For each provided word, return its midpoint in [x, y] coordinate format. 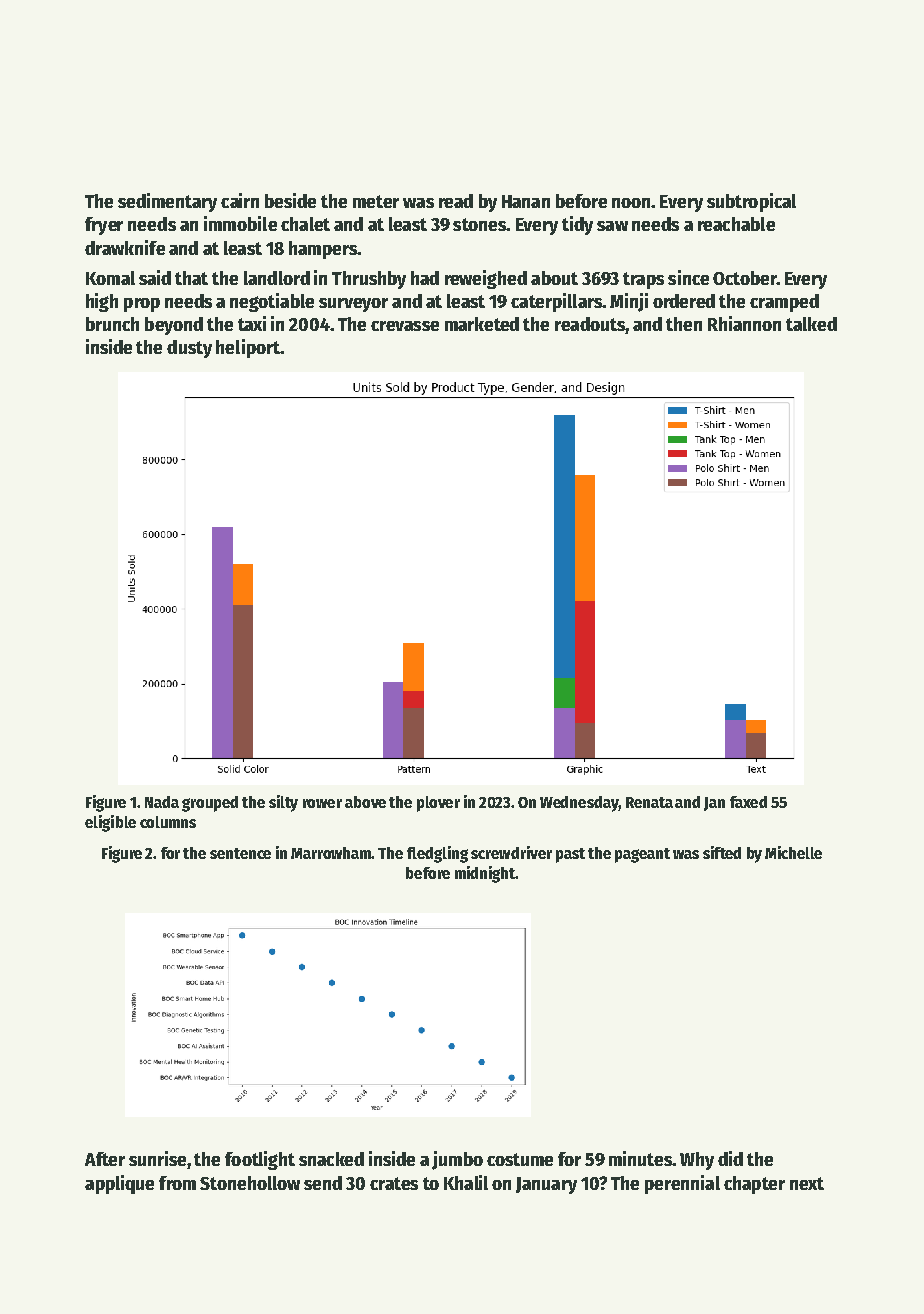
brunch [112, 324]
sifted [722, 852]
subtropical [751, 202]
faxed [748, 802]
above [365, 802]
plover [438, 804]
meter [376, 201]
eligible [110, 823]
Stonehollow [250, 1183]
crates [394, 1183]
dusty [189, 349]
